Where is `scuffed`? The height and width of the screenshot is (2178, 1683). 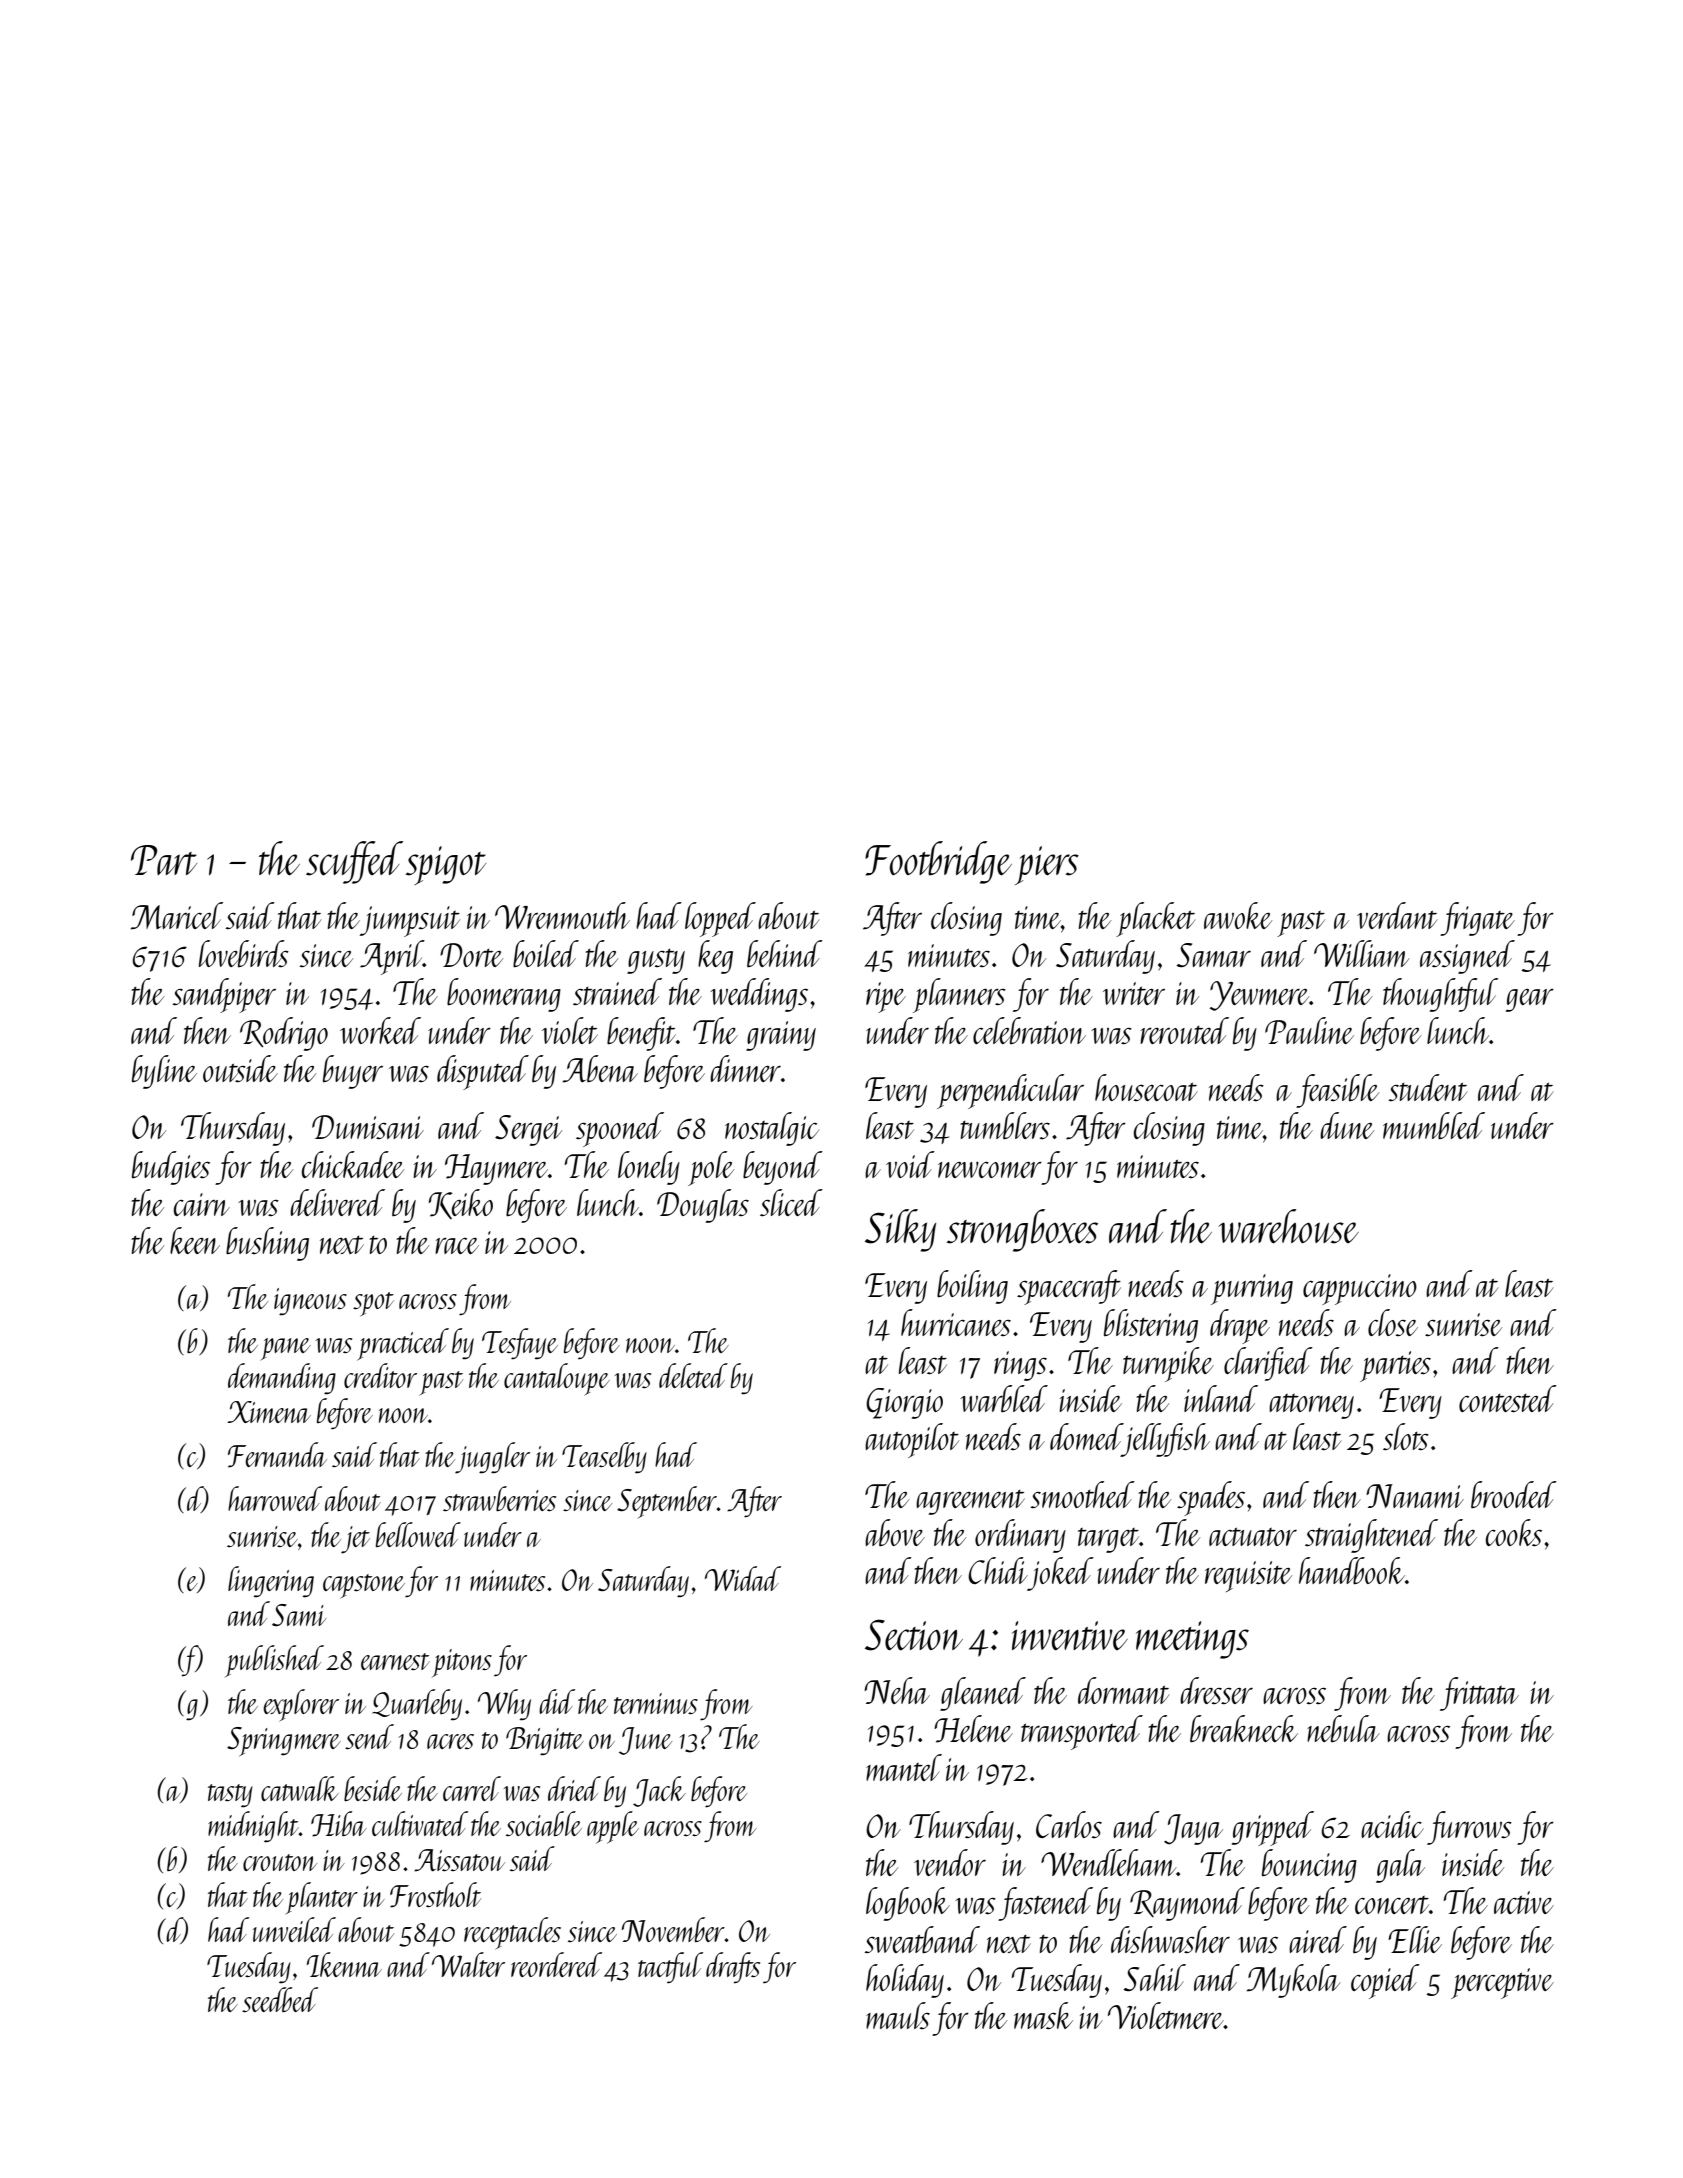 scuffed is located at coordinates (354, 862).
